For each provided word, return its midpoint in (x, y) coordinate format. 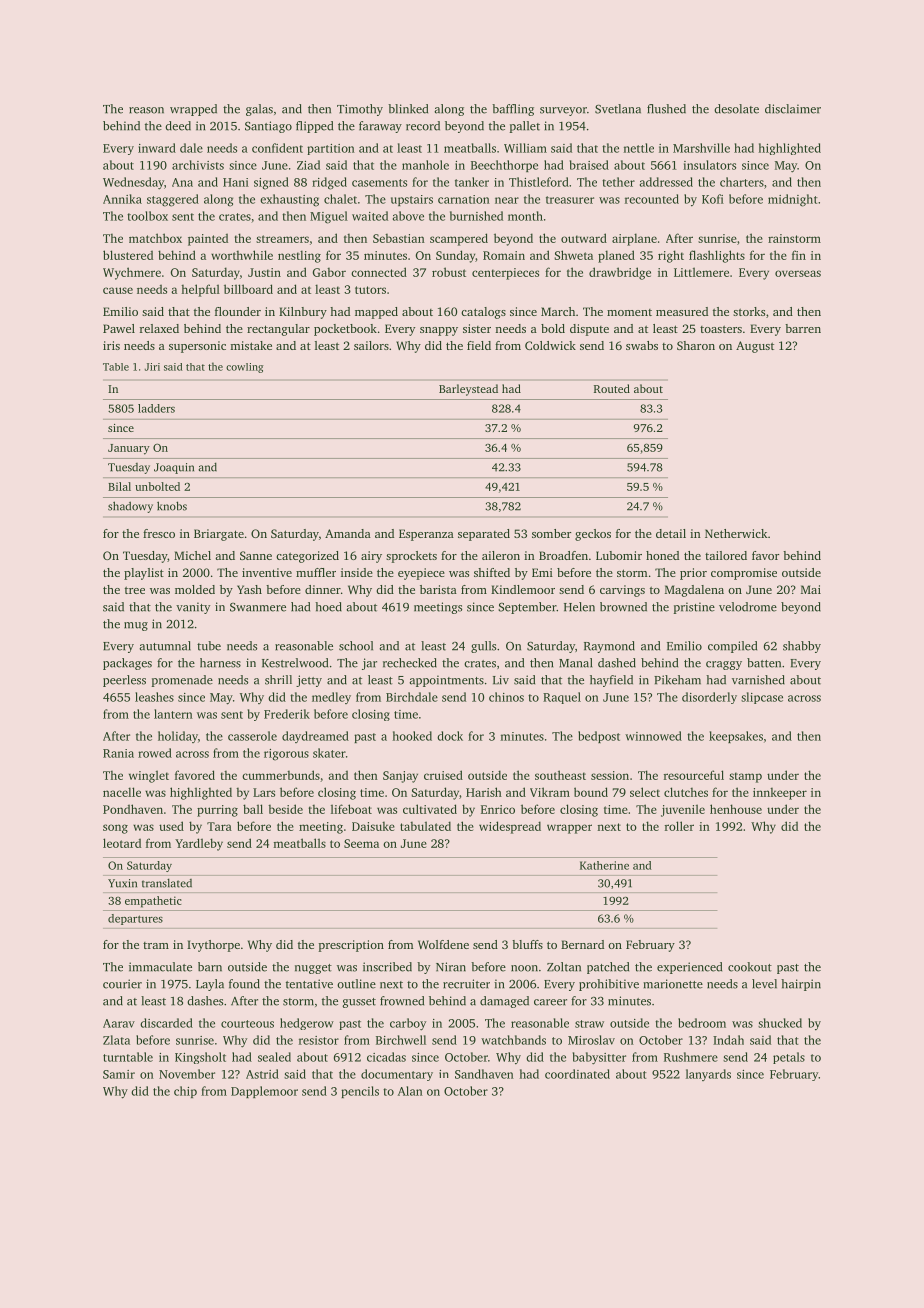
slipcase (762, 698)
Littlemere (701, 272)
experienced (689, 968)
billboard (248, 289)
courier (122, 984)
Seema (361, 843)
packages (127, 664)
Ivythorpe (213, 946)
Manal (575, 663)
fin (799, 255)
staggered (173, 200)
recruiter (466, 984)
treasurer (570, 200)
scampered (459, 239)
